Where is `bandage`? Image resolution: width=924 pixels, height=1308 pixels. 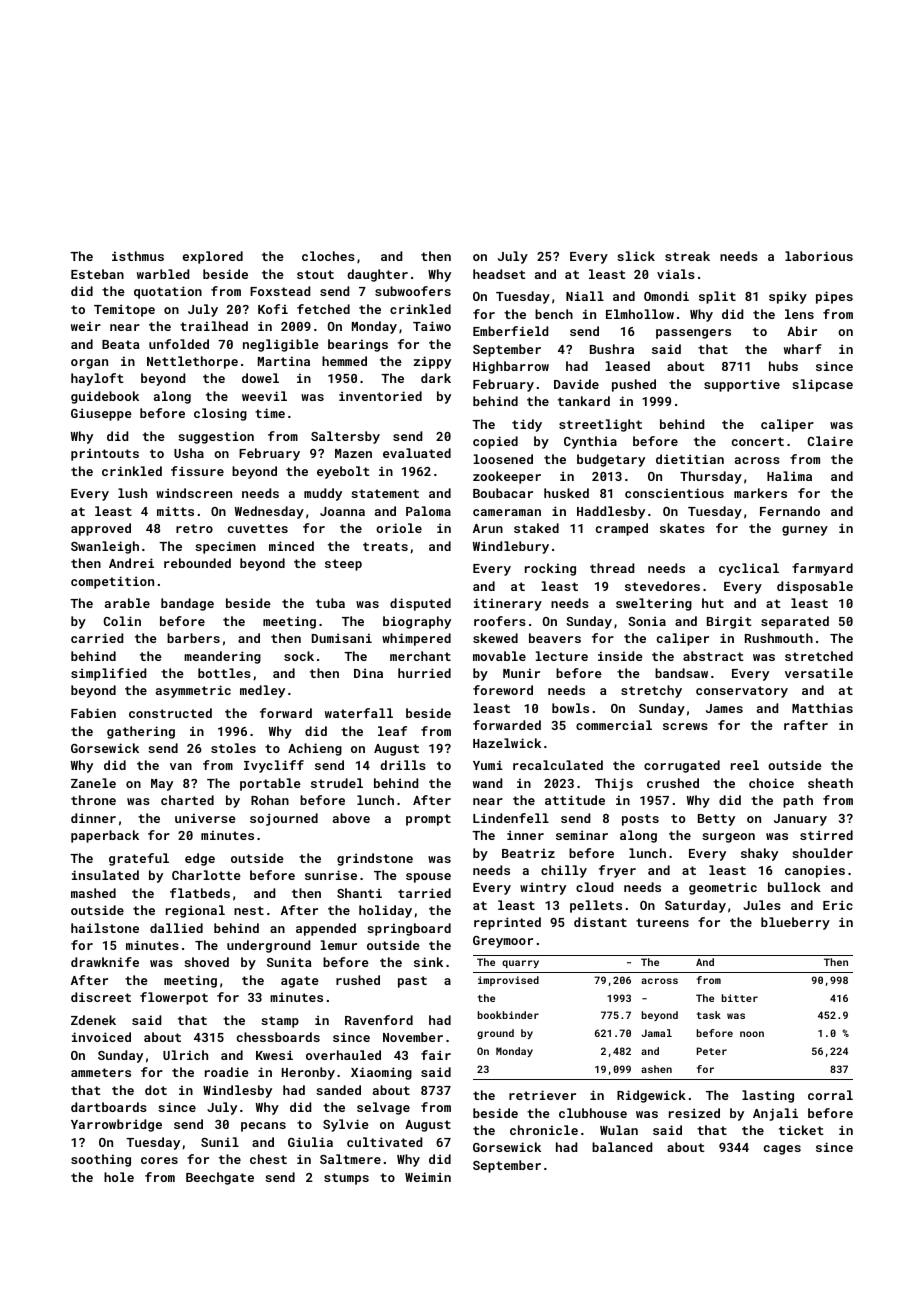
bandage is located at coordinates (187, 604).
